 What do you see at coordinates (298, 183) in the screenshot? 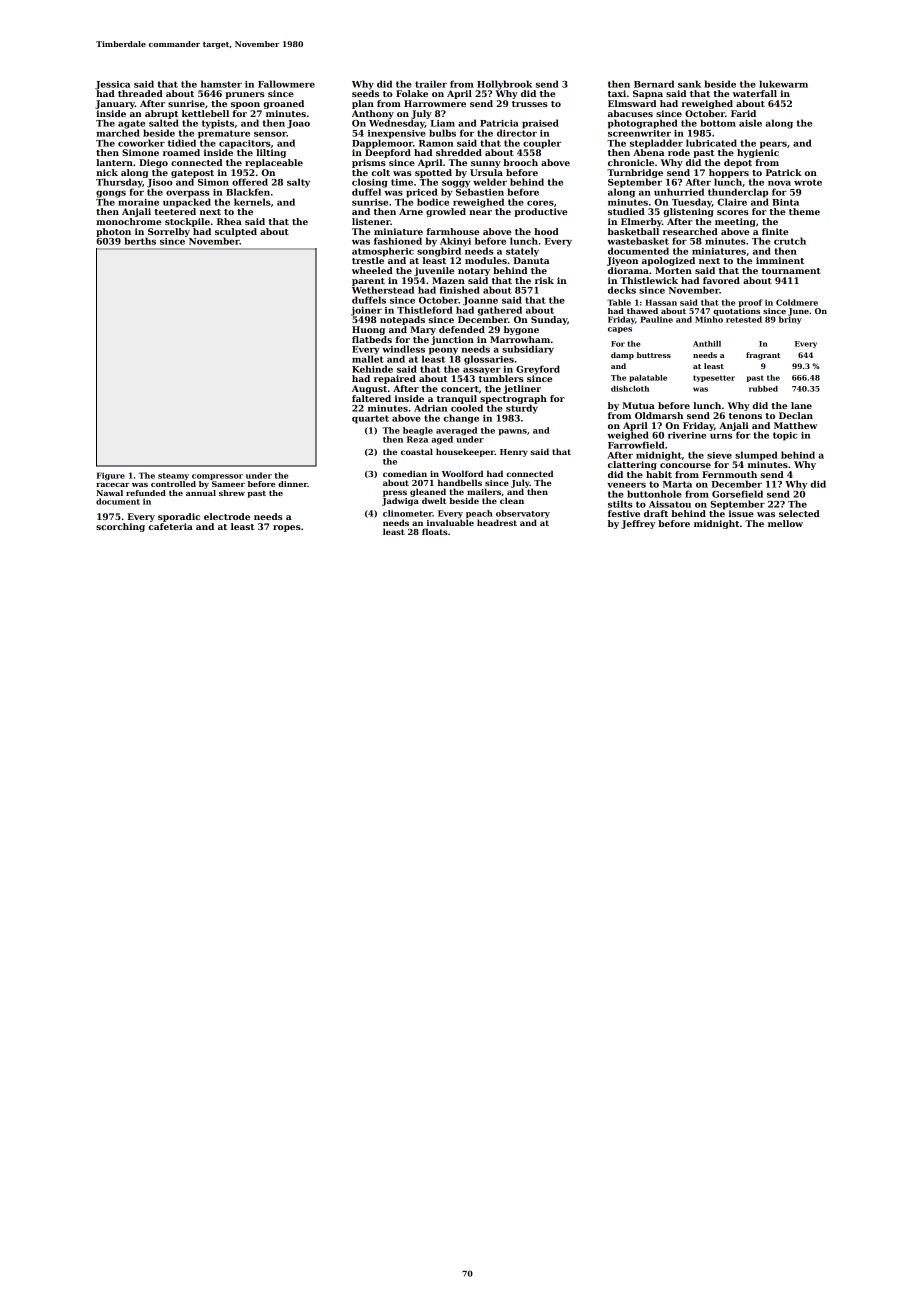
I see `salty` at bounding box center [298, 183].
